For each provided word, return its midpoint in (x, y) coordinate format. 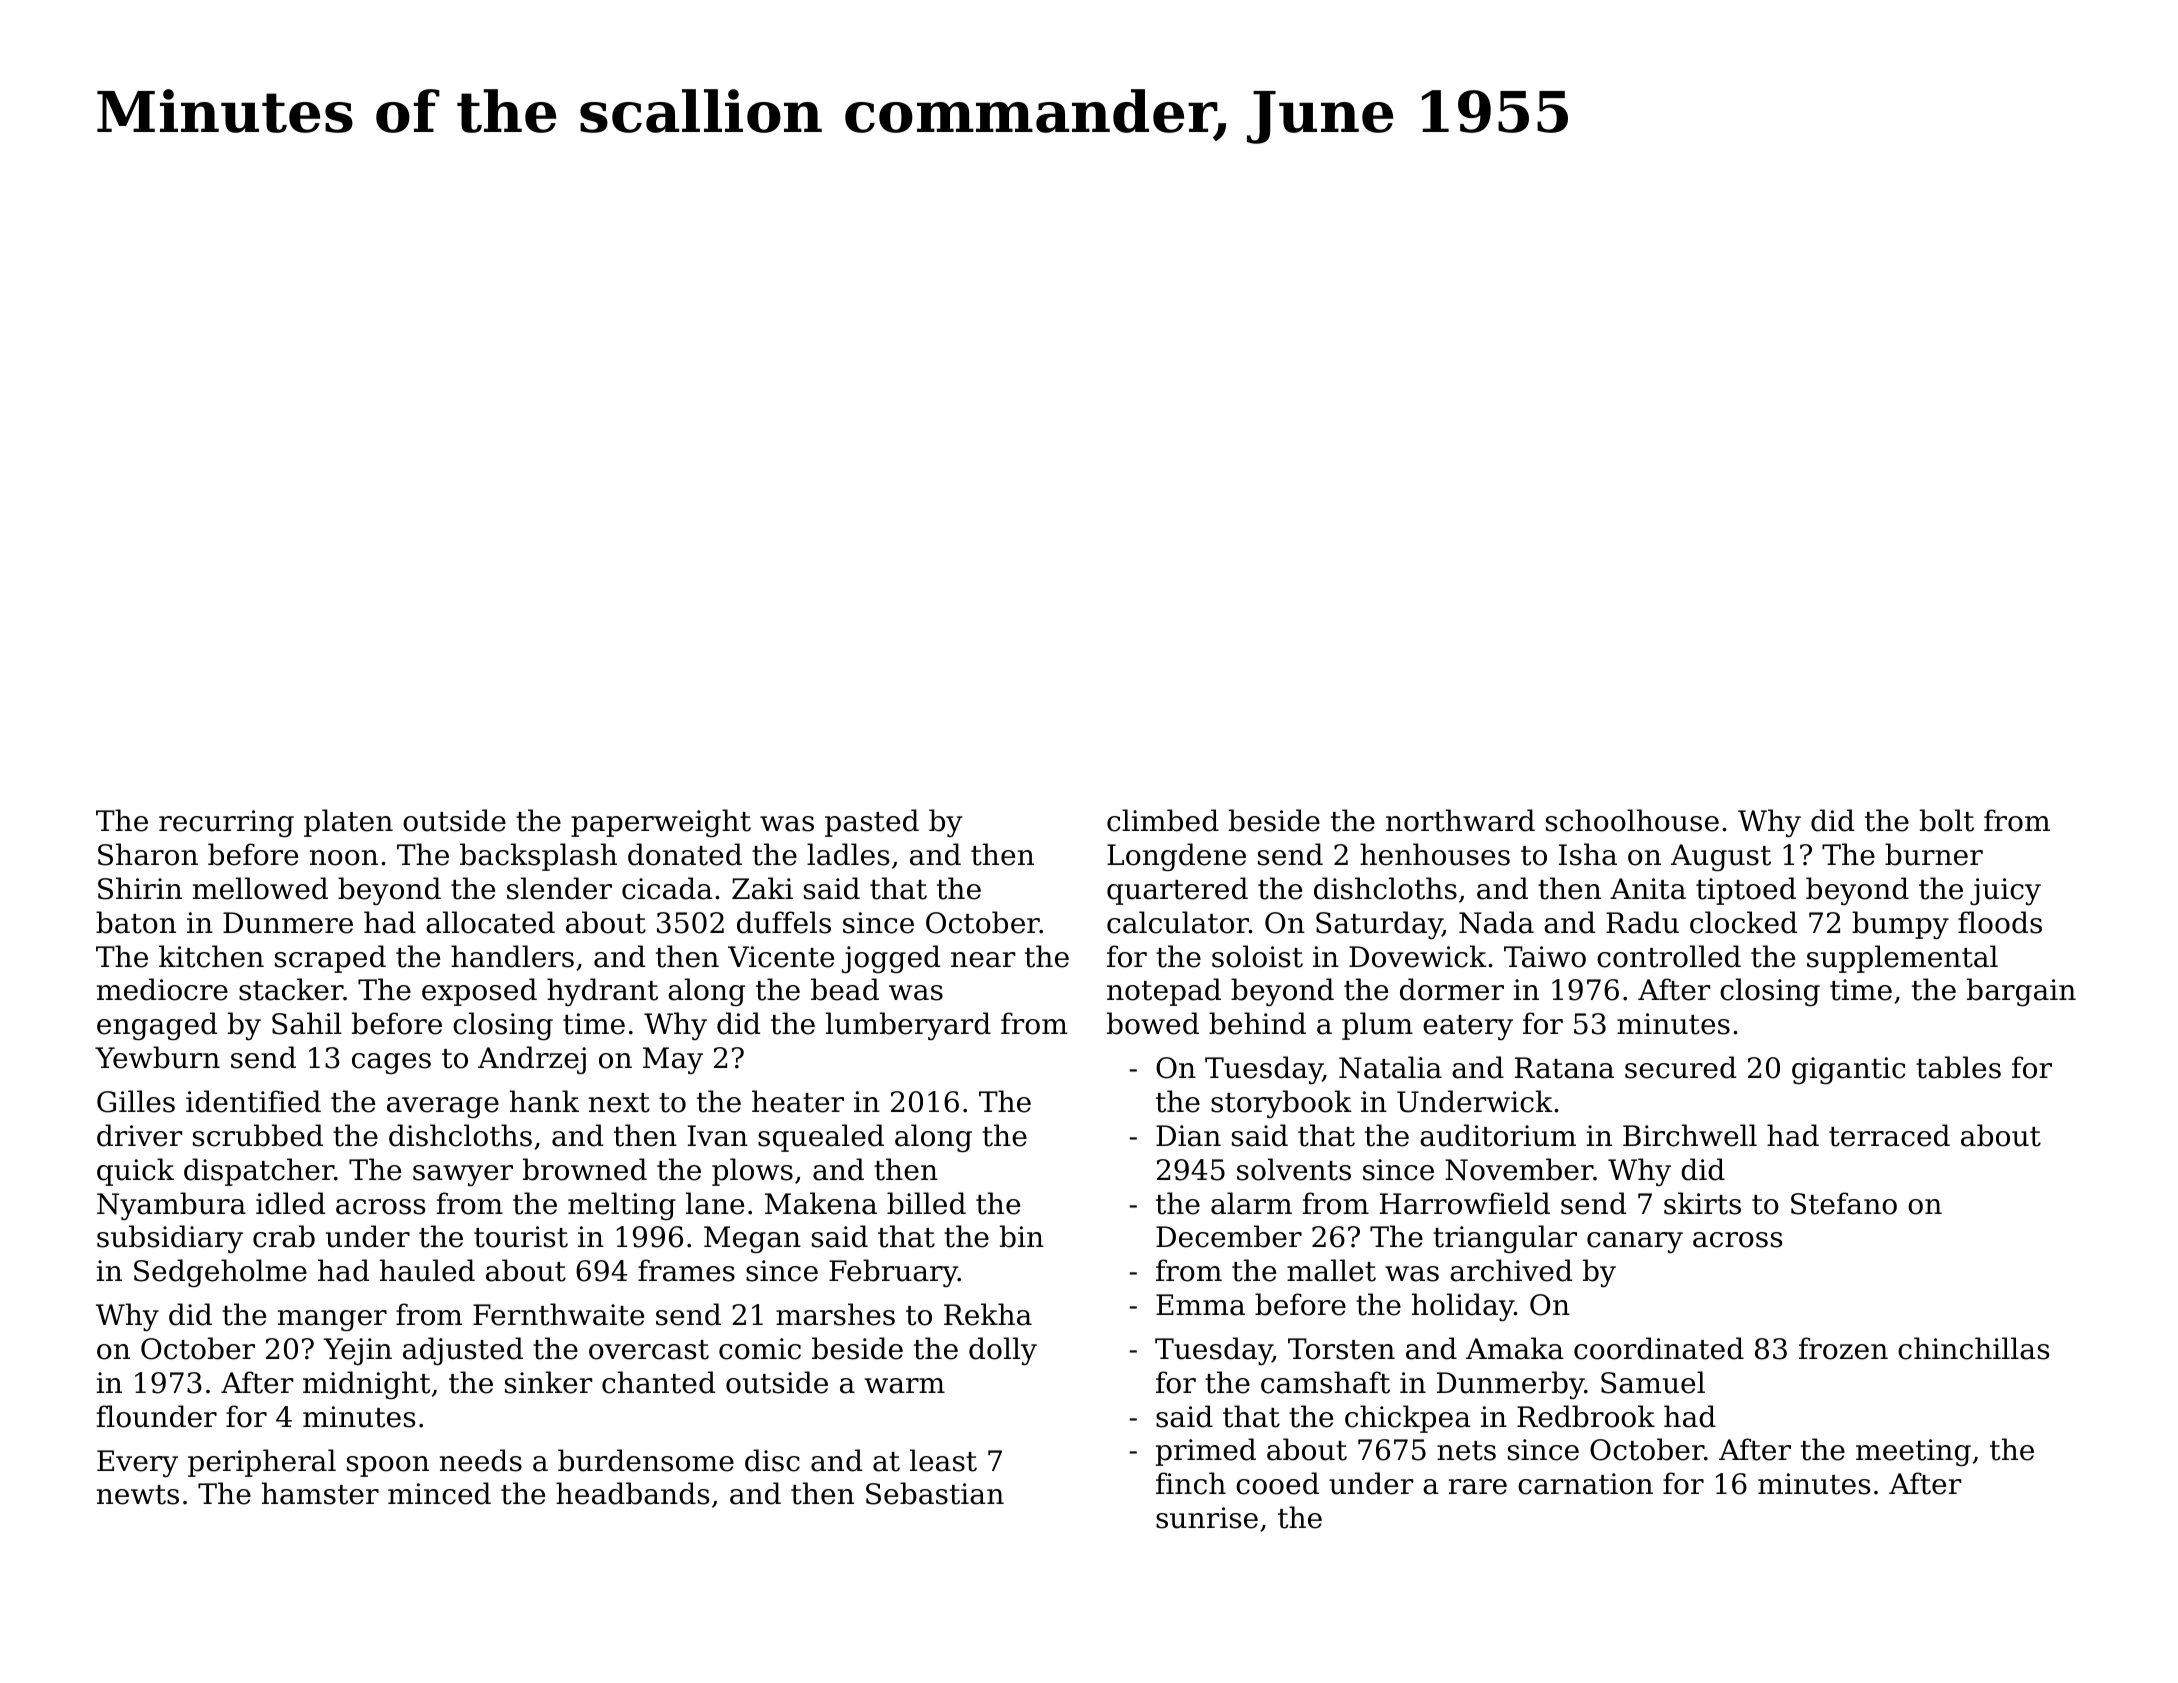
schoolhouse (1632, 820)
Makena (821, 1203)
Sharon (148, 854)
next (619, 1103)
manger (332, 1321)
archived (1511, 1270)
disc (772, 1460)
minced (439, 1493)
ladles (848, 854)
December (1229, 1236)
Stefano (1844, 1203)
